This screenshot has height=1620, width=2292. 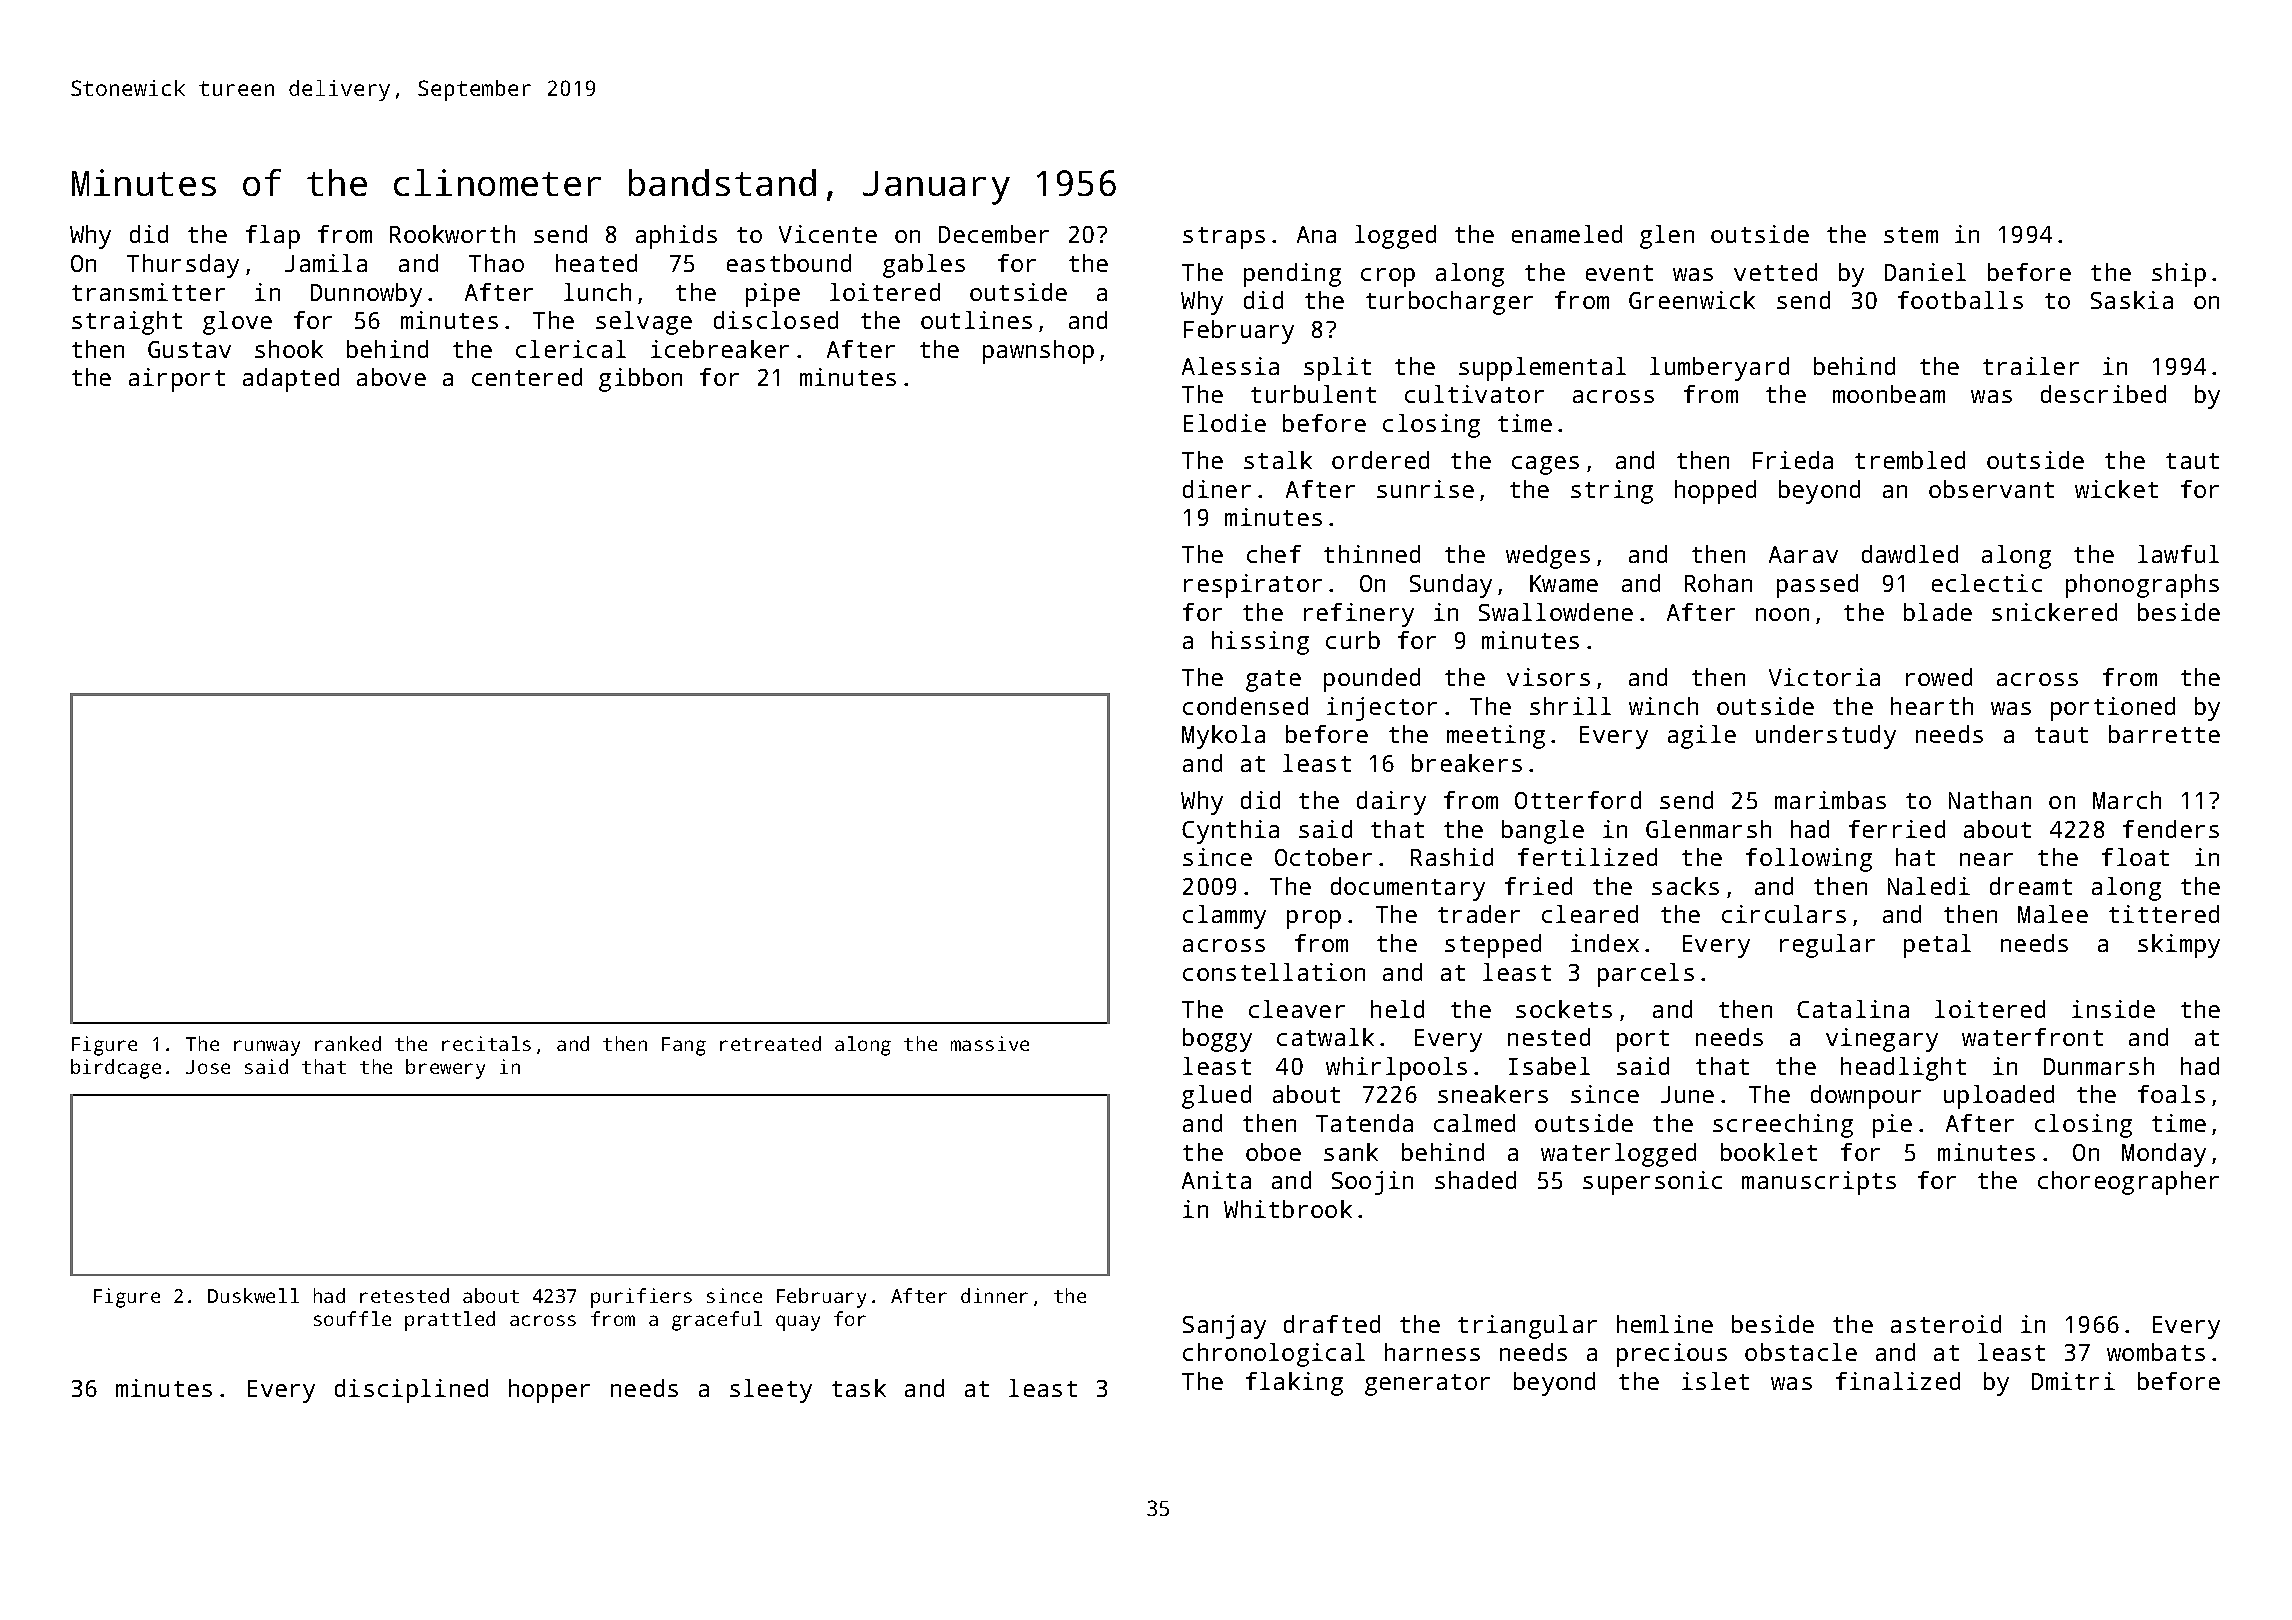 I want to click on curb, so click(x=1353, y=640).
